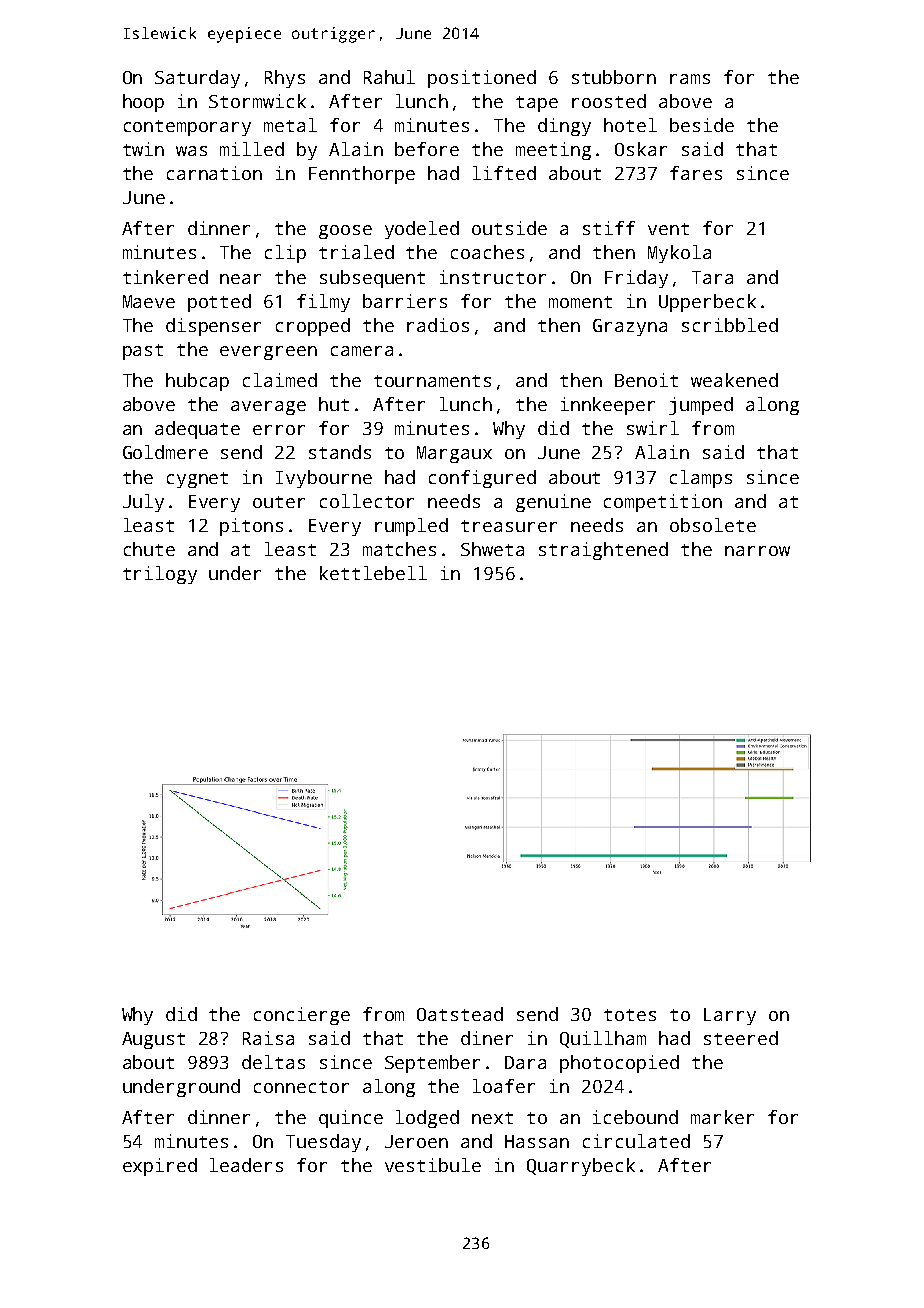 The width and height of the page is (924, 1308). Describe the element at coordinates (160, 575) in the page. I see `trilogy` at that location.
